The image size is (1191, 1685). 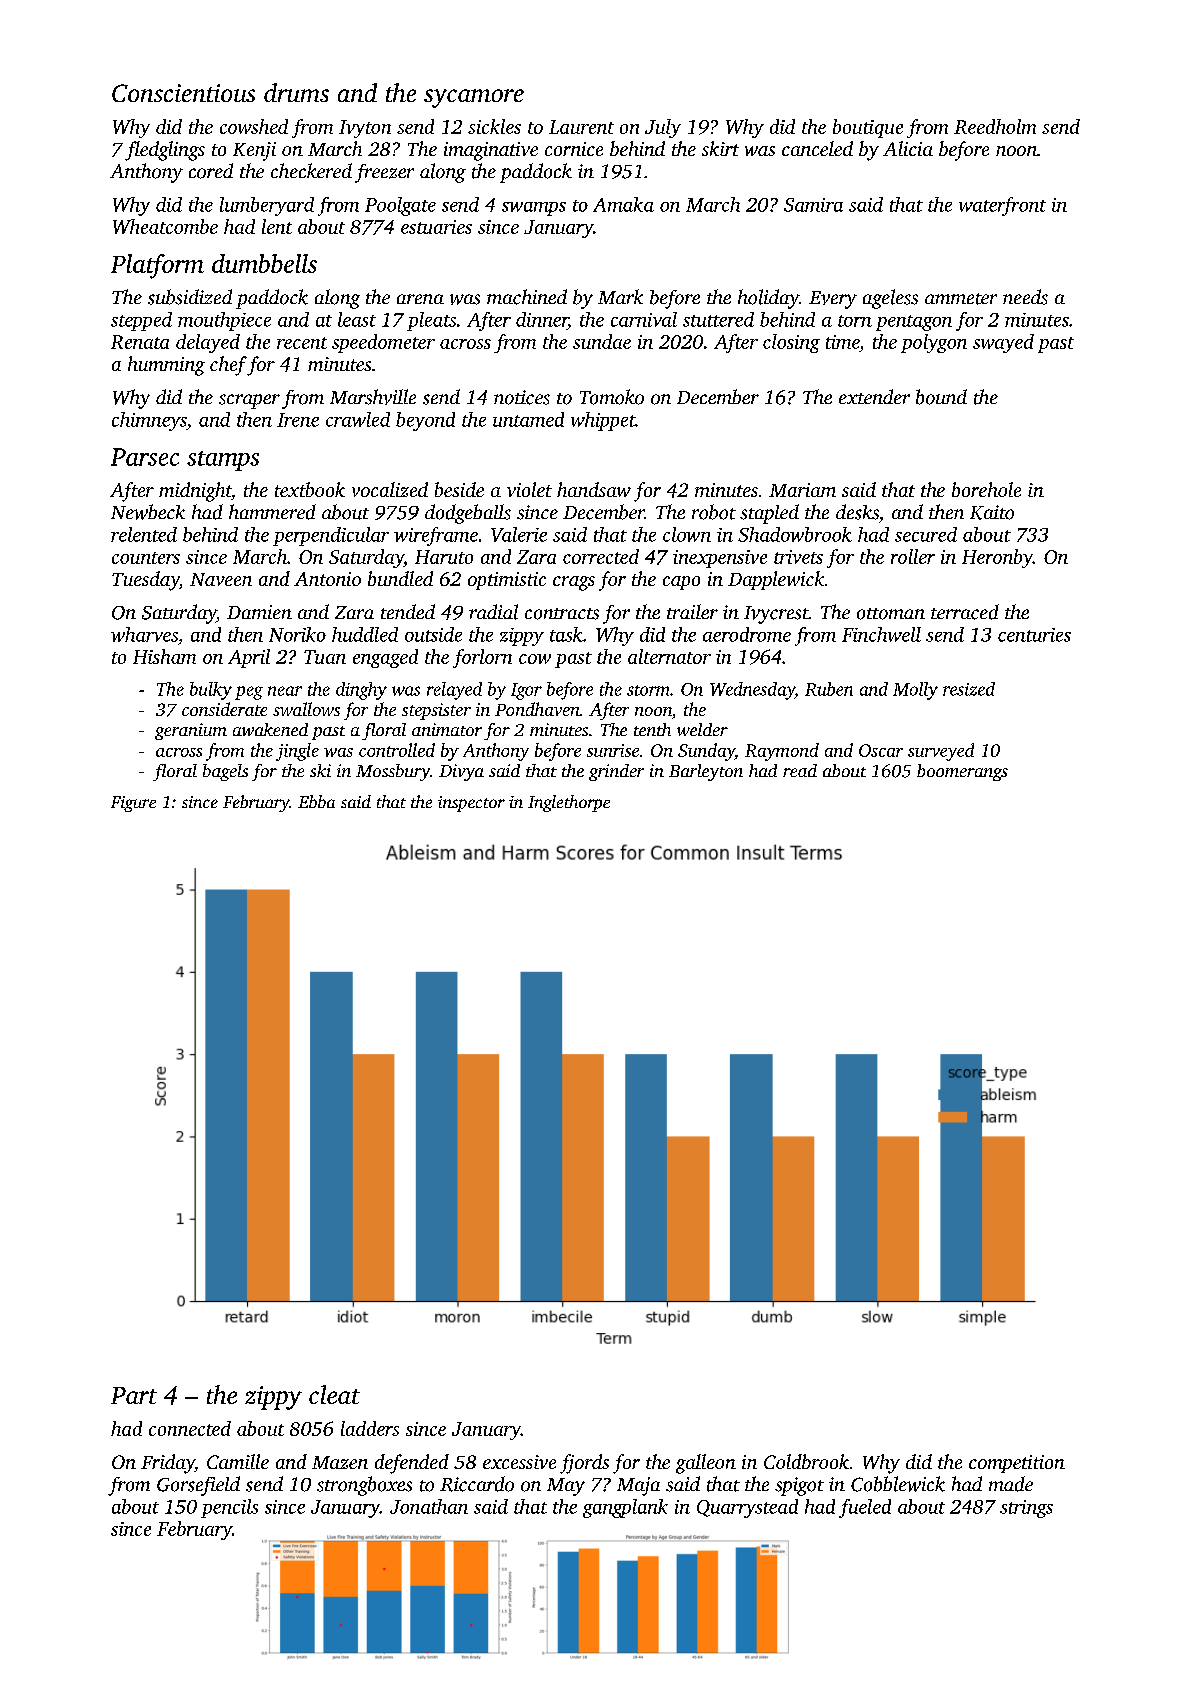 What do you see at coordinates (720, 148) in the image?
I see `skirt` at bounding box center [720, 148].
